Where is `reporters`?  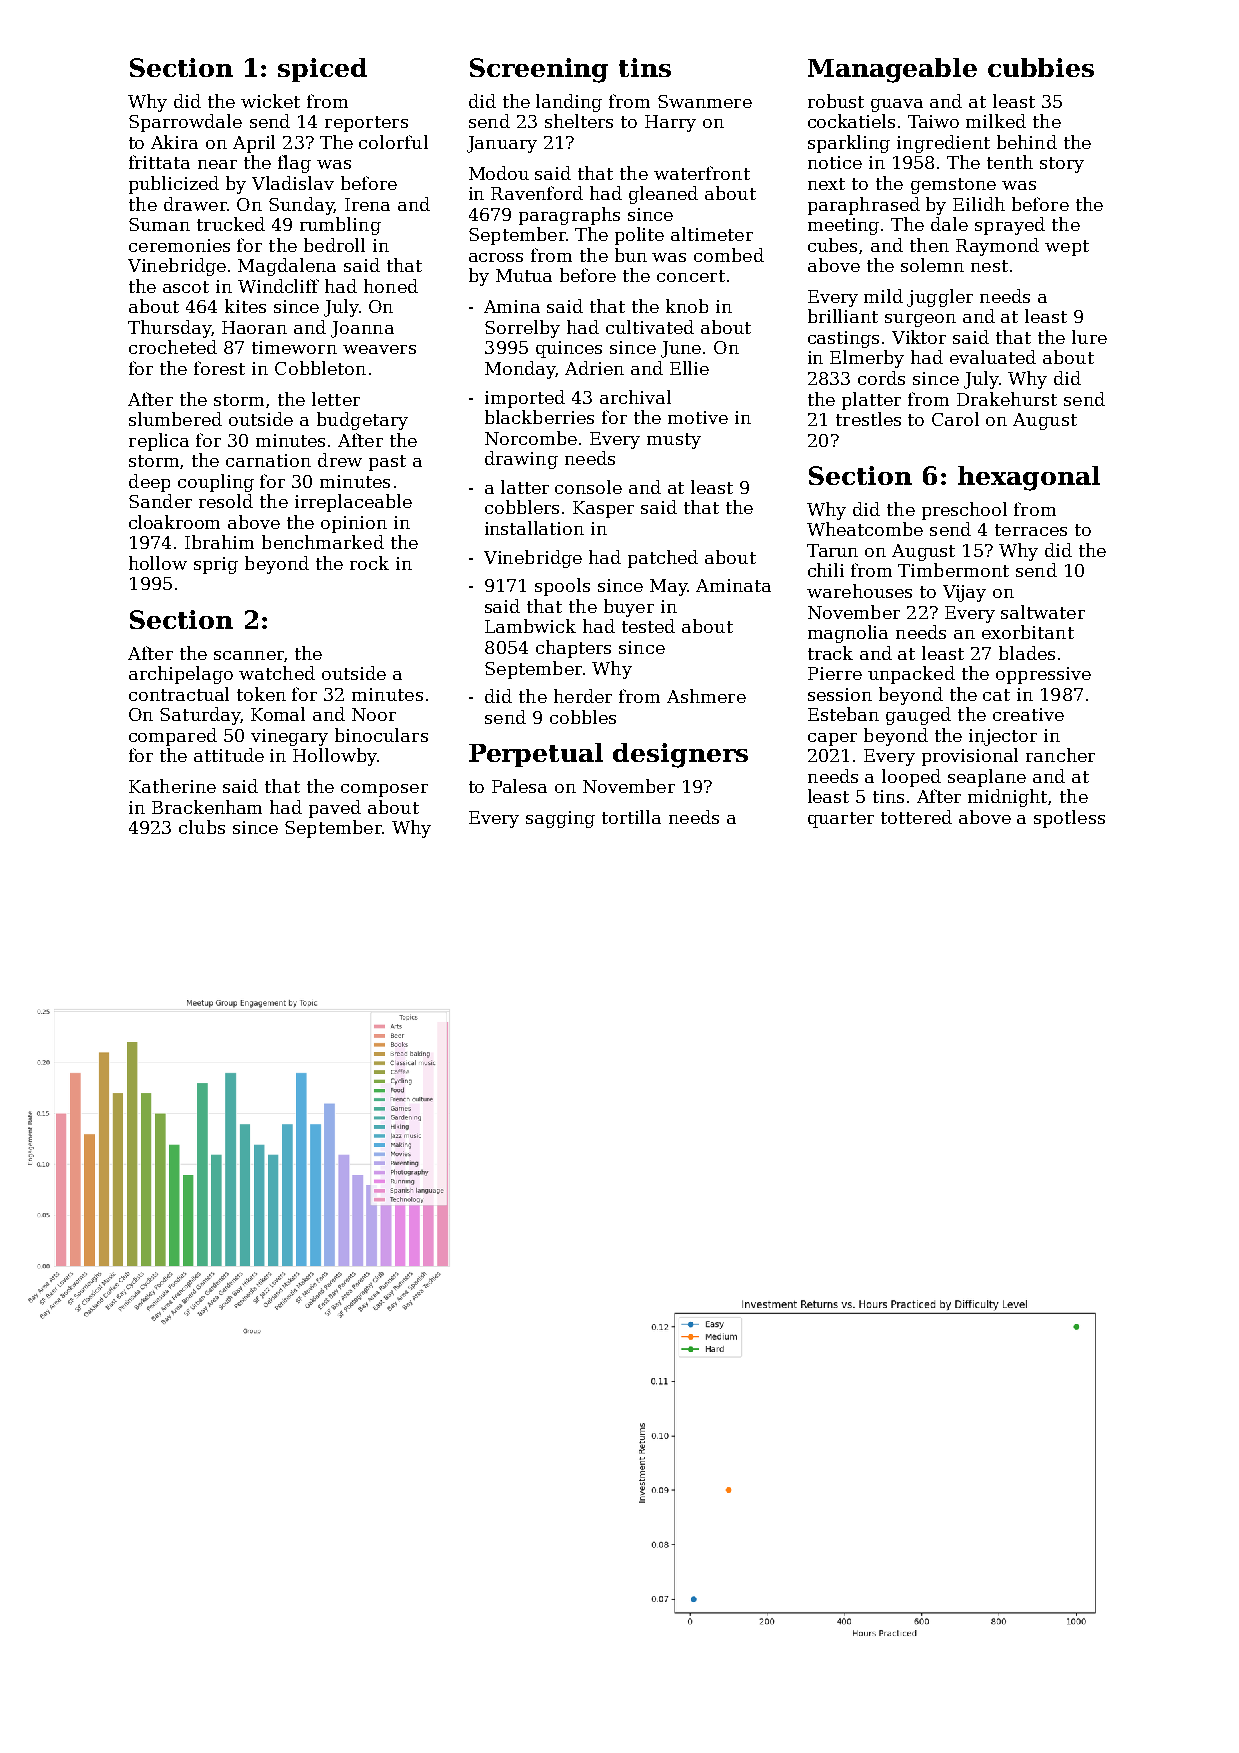 reporters is located at coordinates (366, 124).
